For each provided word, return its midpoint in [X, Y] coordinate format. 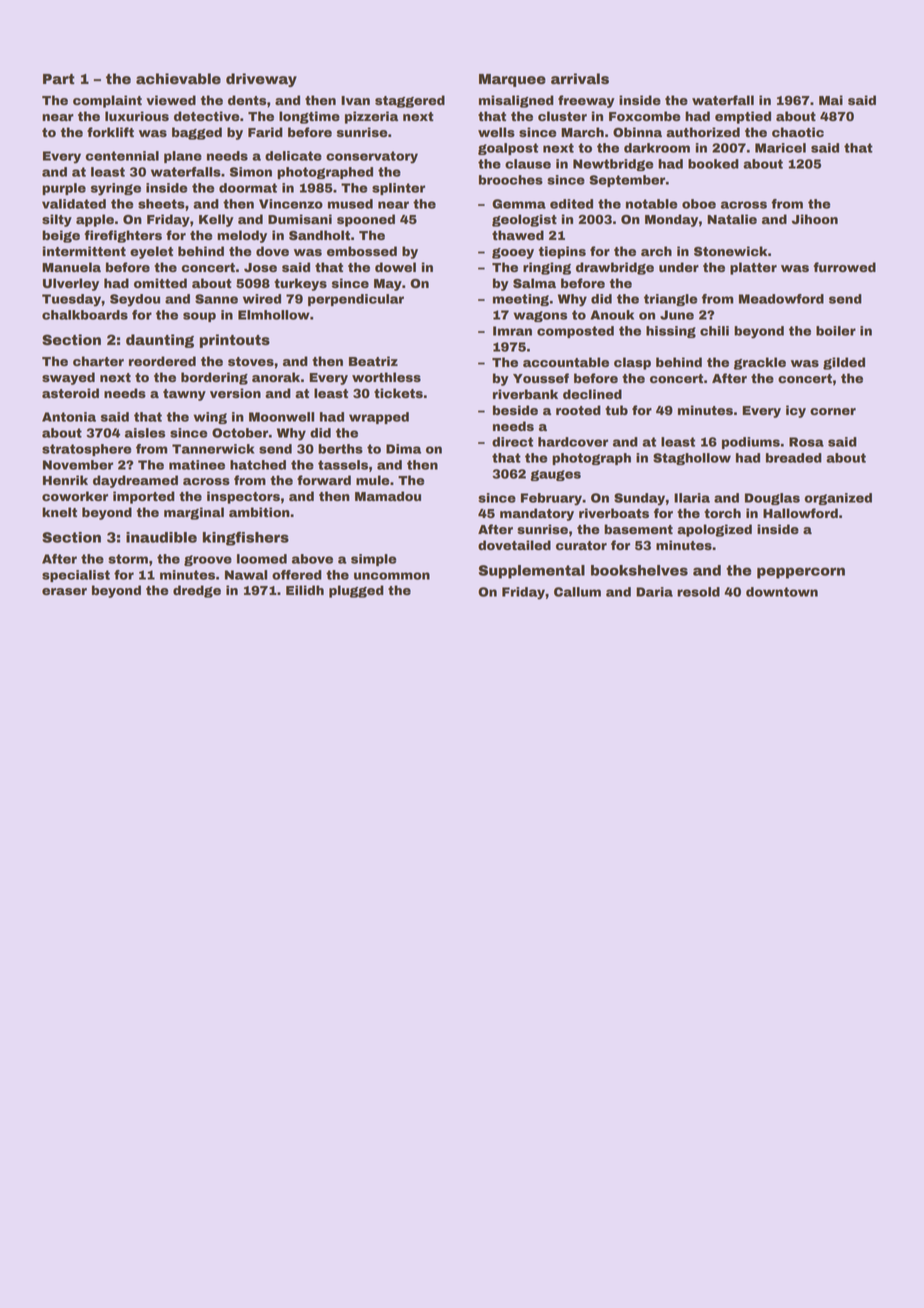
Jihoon [815, 219]
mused [350, 204]
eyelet [151, 252]
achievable [178, 79]
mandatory [537, 514]
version [235, 393]
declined [592, 394]
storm [128, 559]
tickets [398, 393]
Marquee [512, 80]
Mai [831, 100]
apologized [714, 530]
